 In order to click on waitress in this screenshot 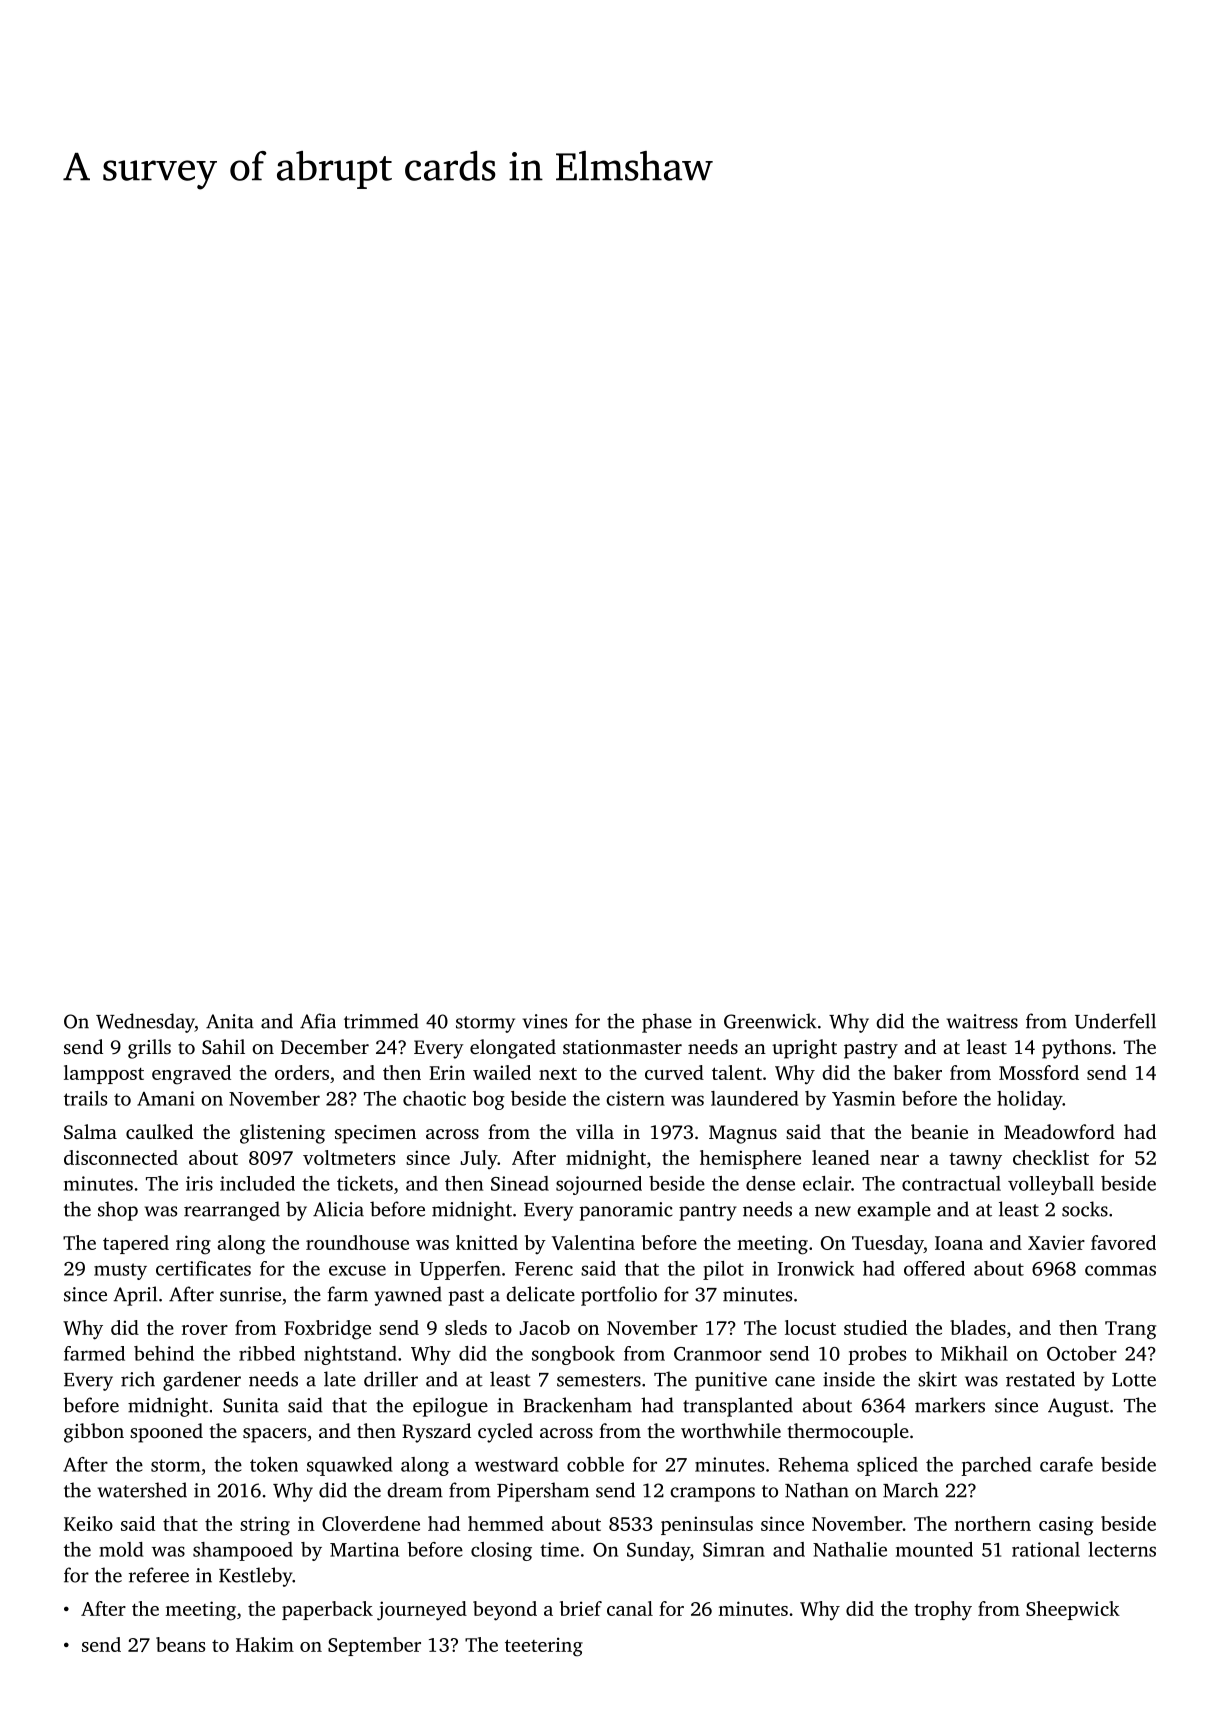, I will do `click(982, 1021)`.
